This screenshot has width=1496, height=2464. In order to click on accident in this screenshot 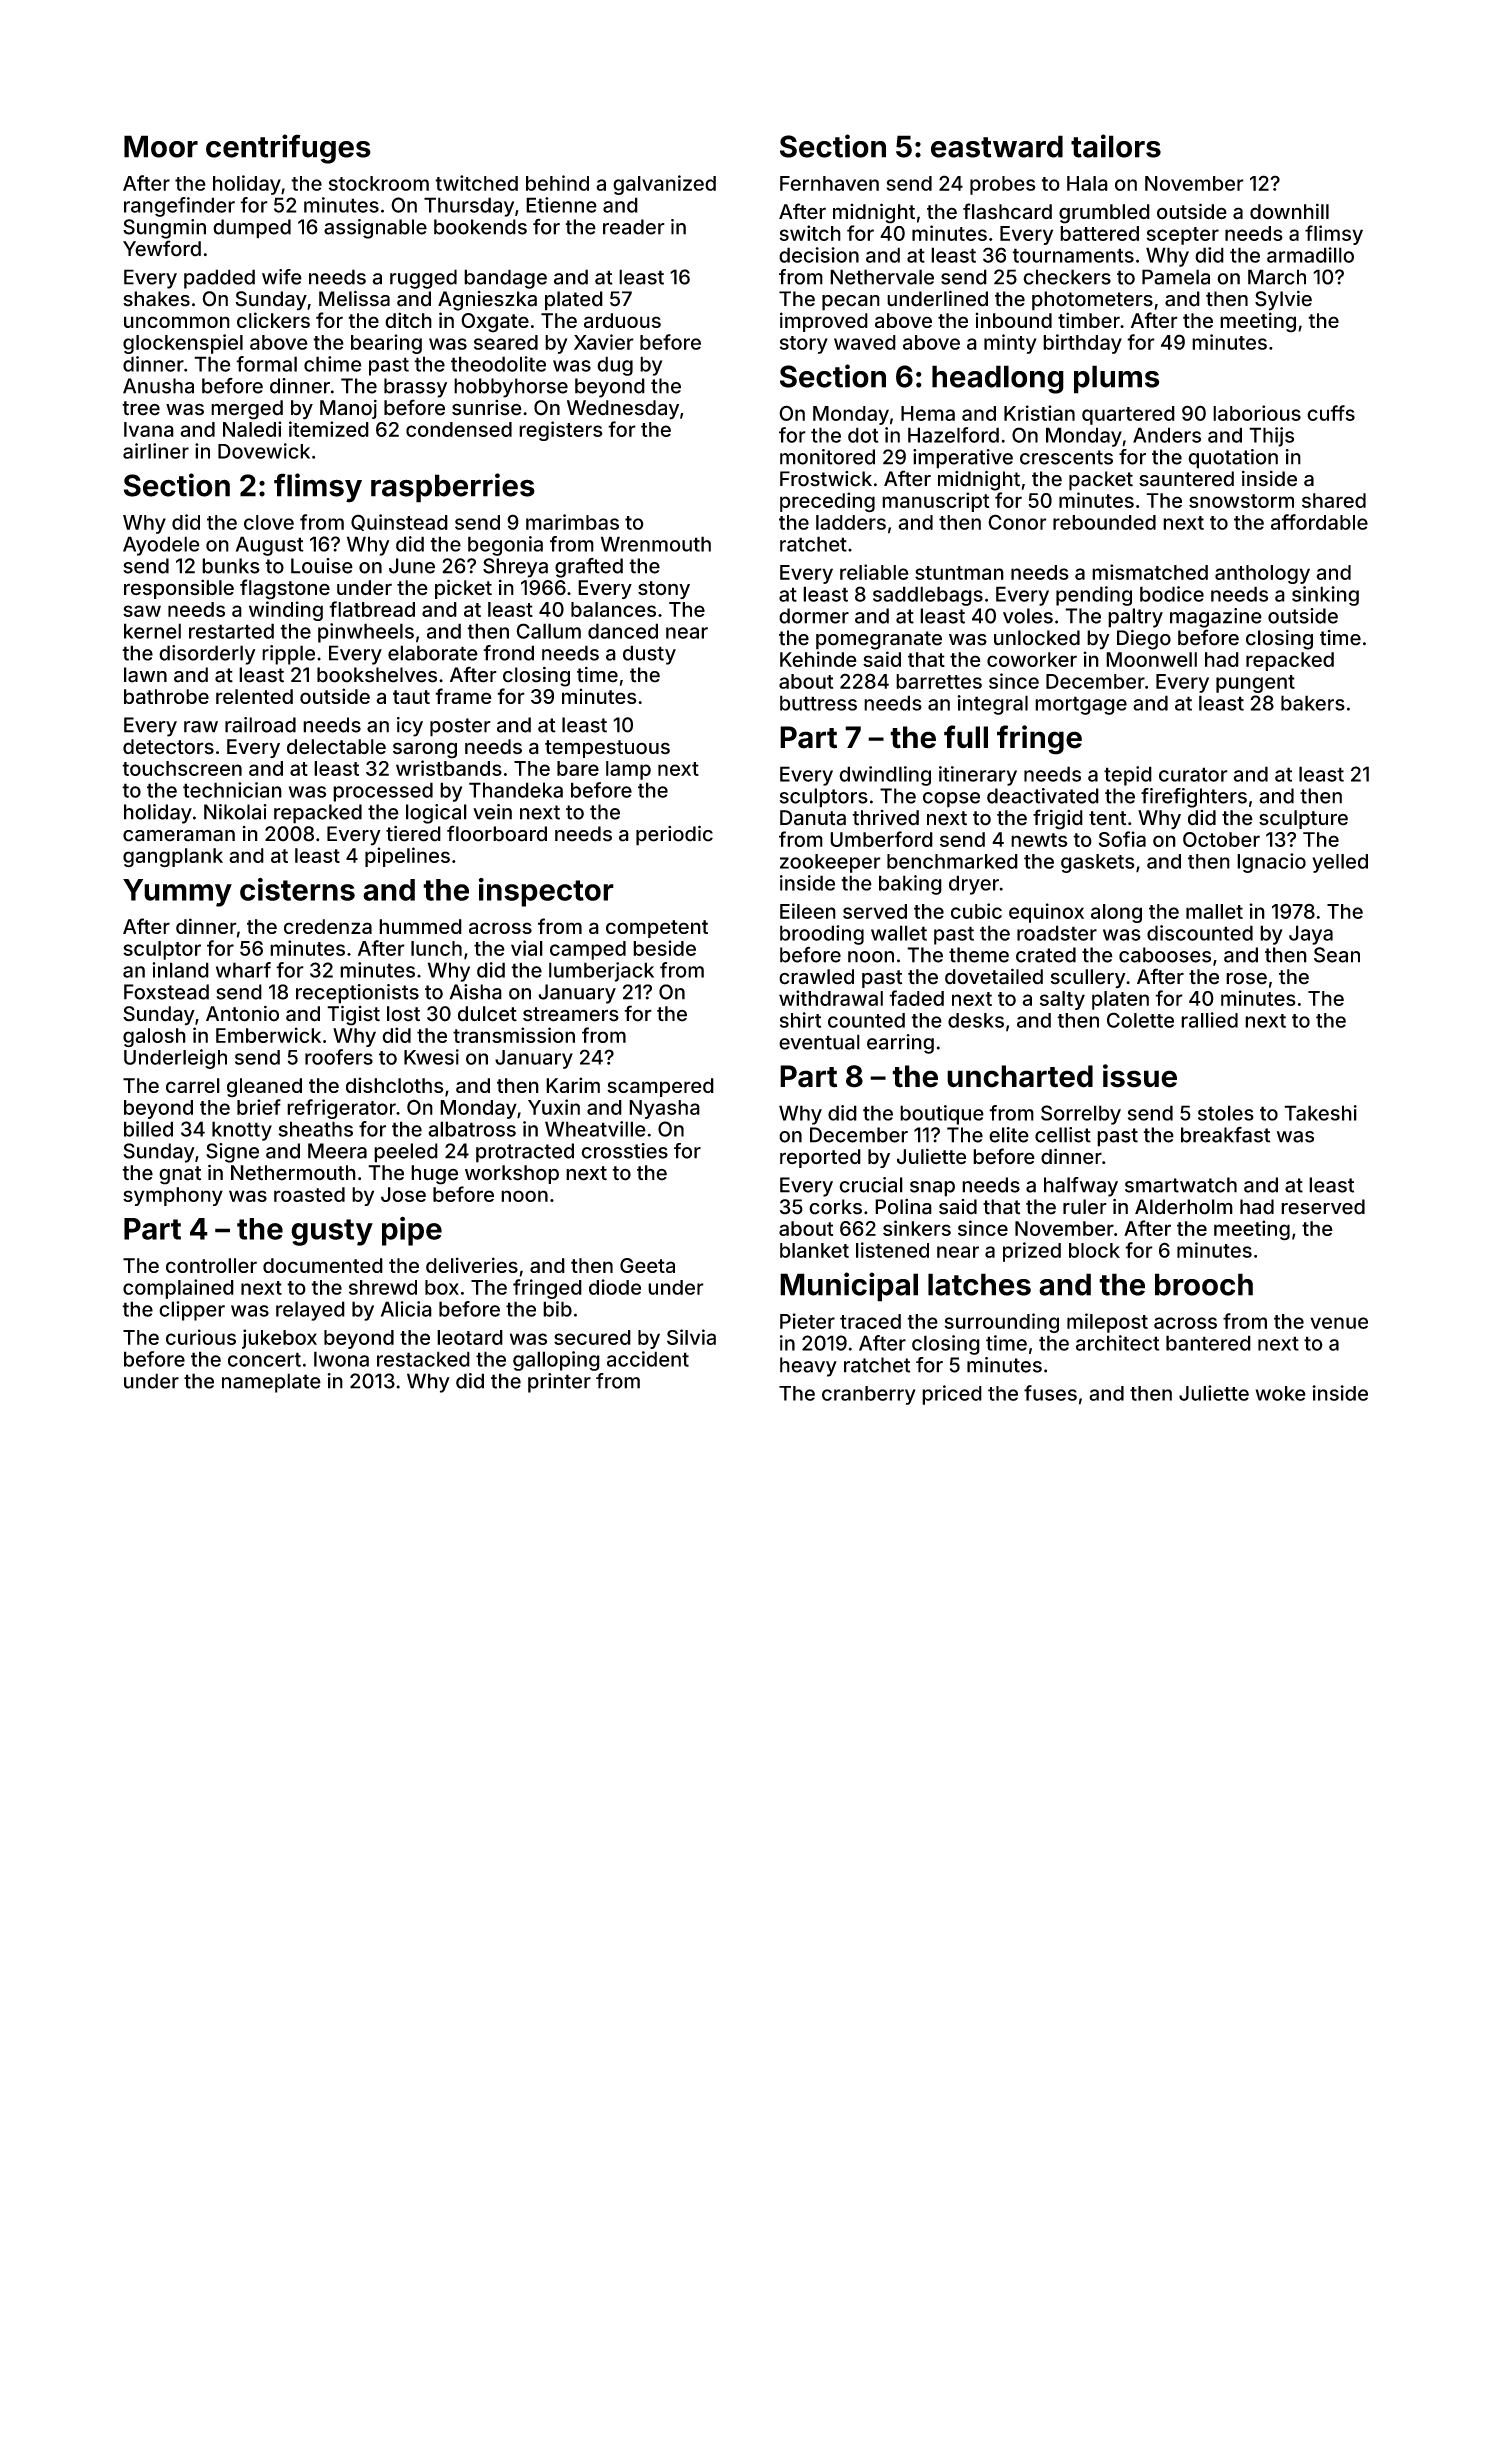, I will do `click(648, 1359)`.
